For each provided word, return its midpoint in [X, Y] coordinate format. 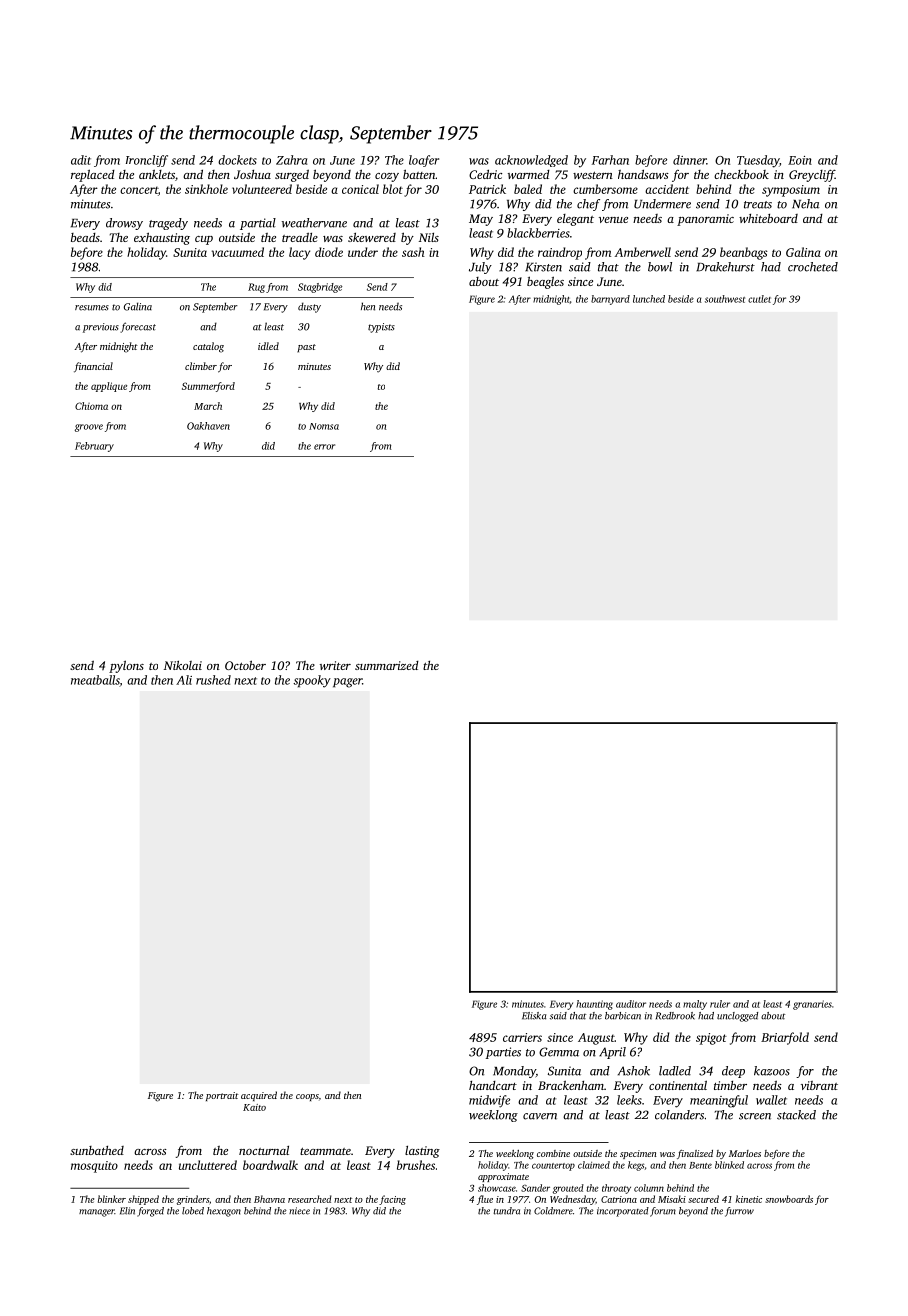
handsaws [643, 174]
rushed [213, 680]
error [324, 447]
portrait [222, 1096]
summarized [387, 665]
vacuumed [238, 252]
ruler [720, 1004]
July [480, 268]
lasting [422, 1152]
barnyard [610, 300]
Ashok [634, 1071]
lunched [649, 299]
